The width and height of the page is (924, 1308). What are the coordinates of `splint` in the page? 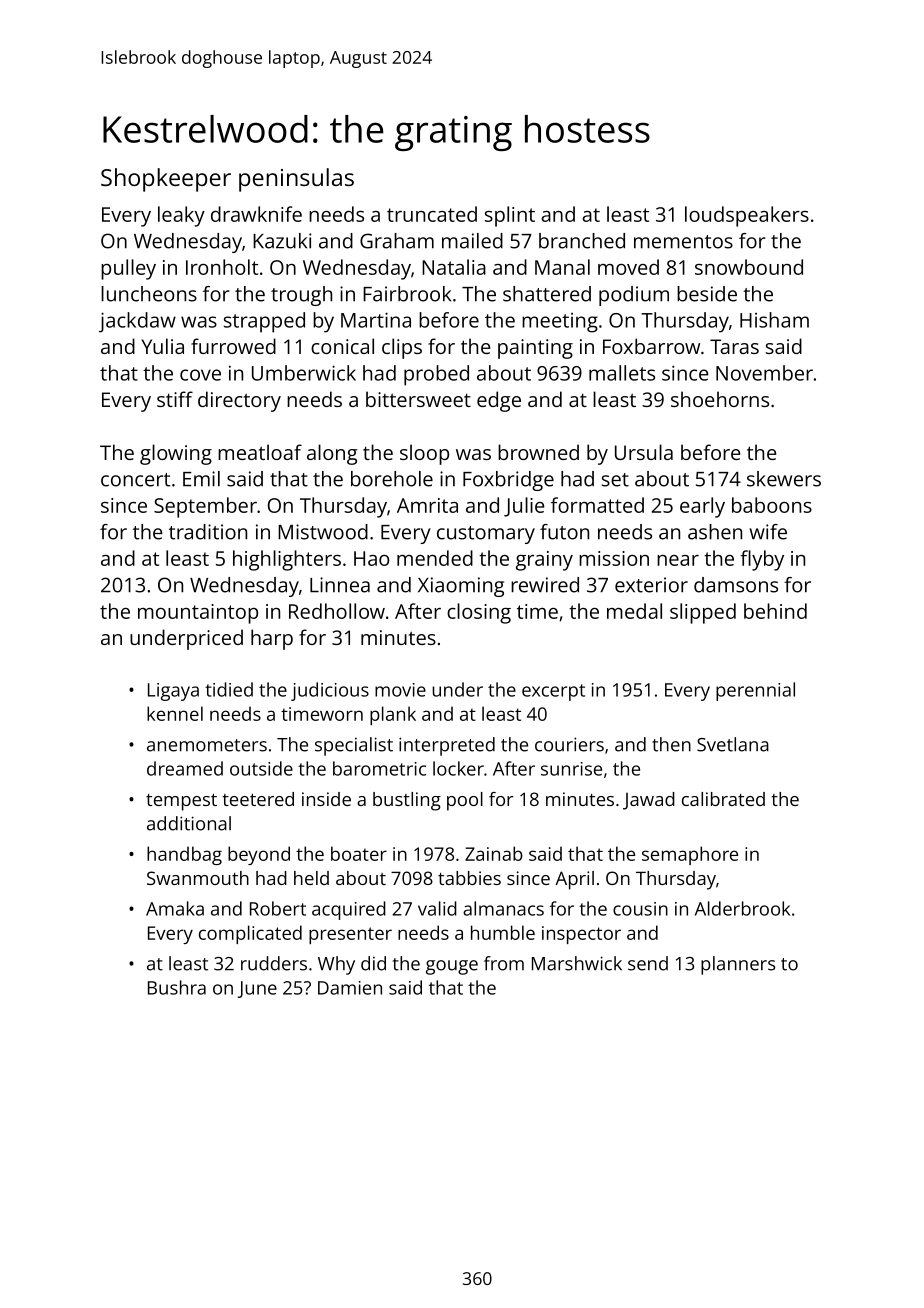 It's located at (510, 216).
